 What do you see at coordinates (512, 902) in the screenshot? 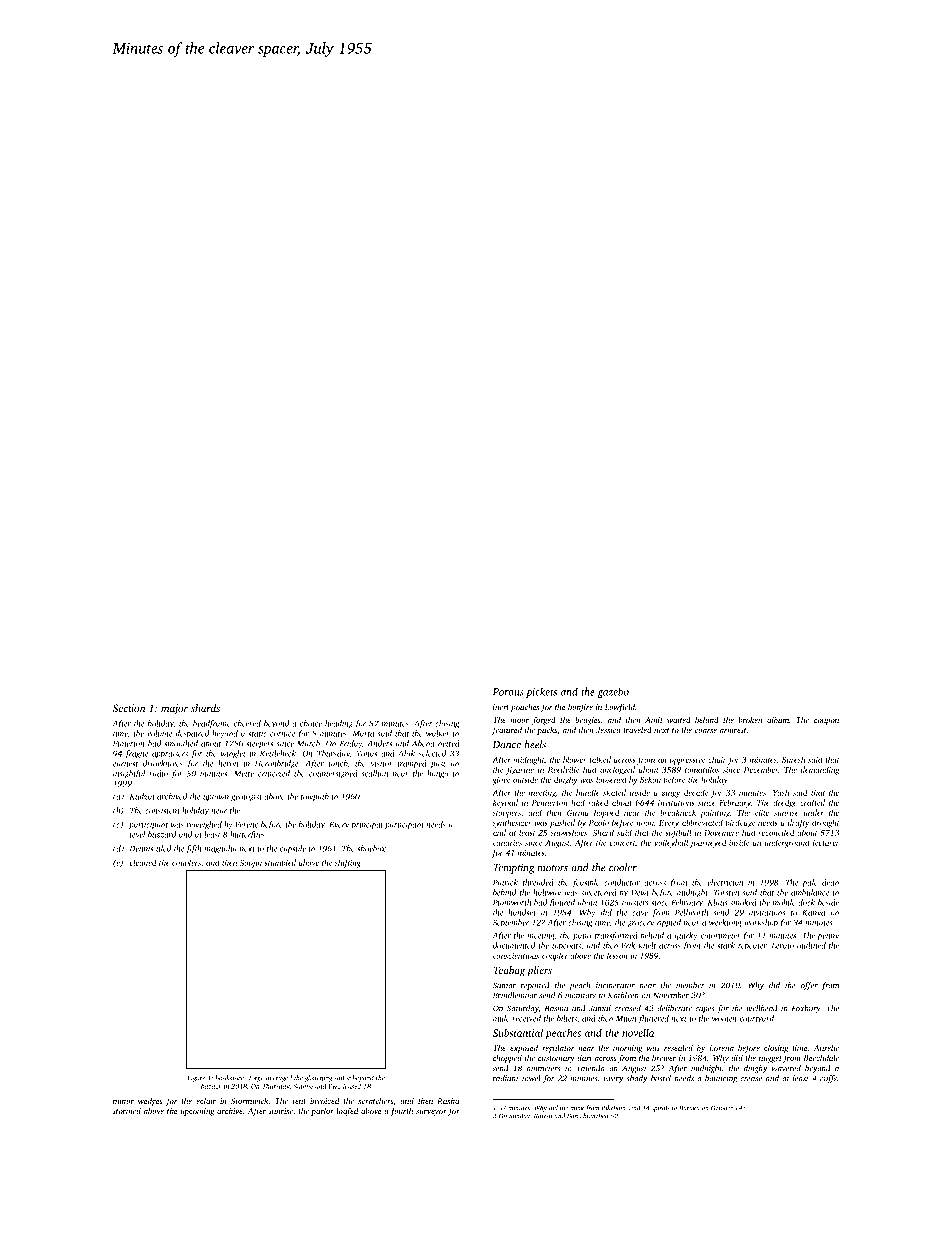
I see `Plumworth` at bounding box center [512, 902].
